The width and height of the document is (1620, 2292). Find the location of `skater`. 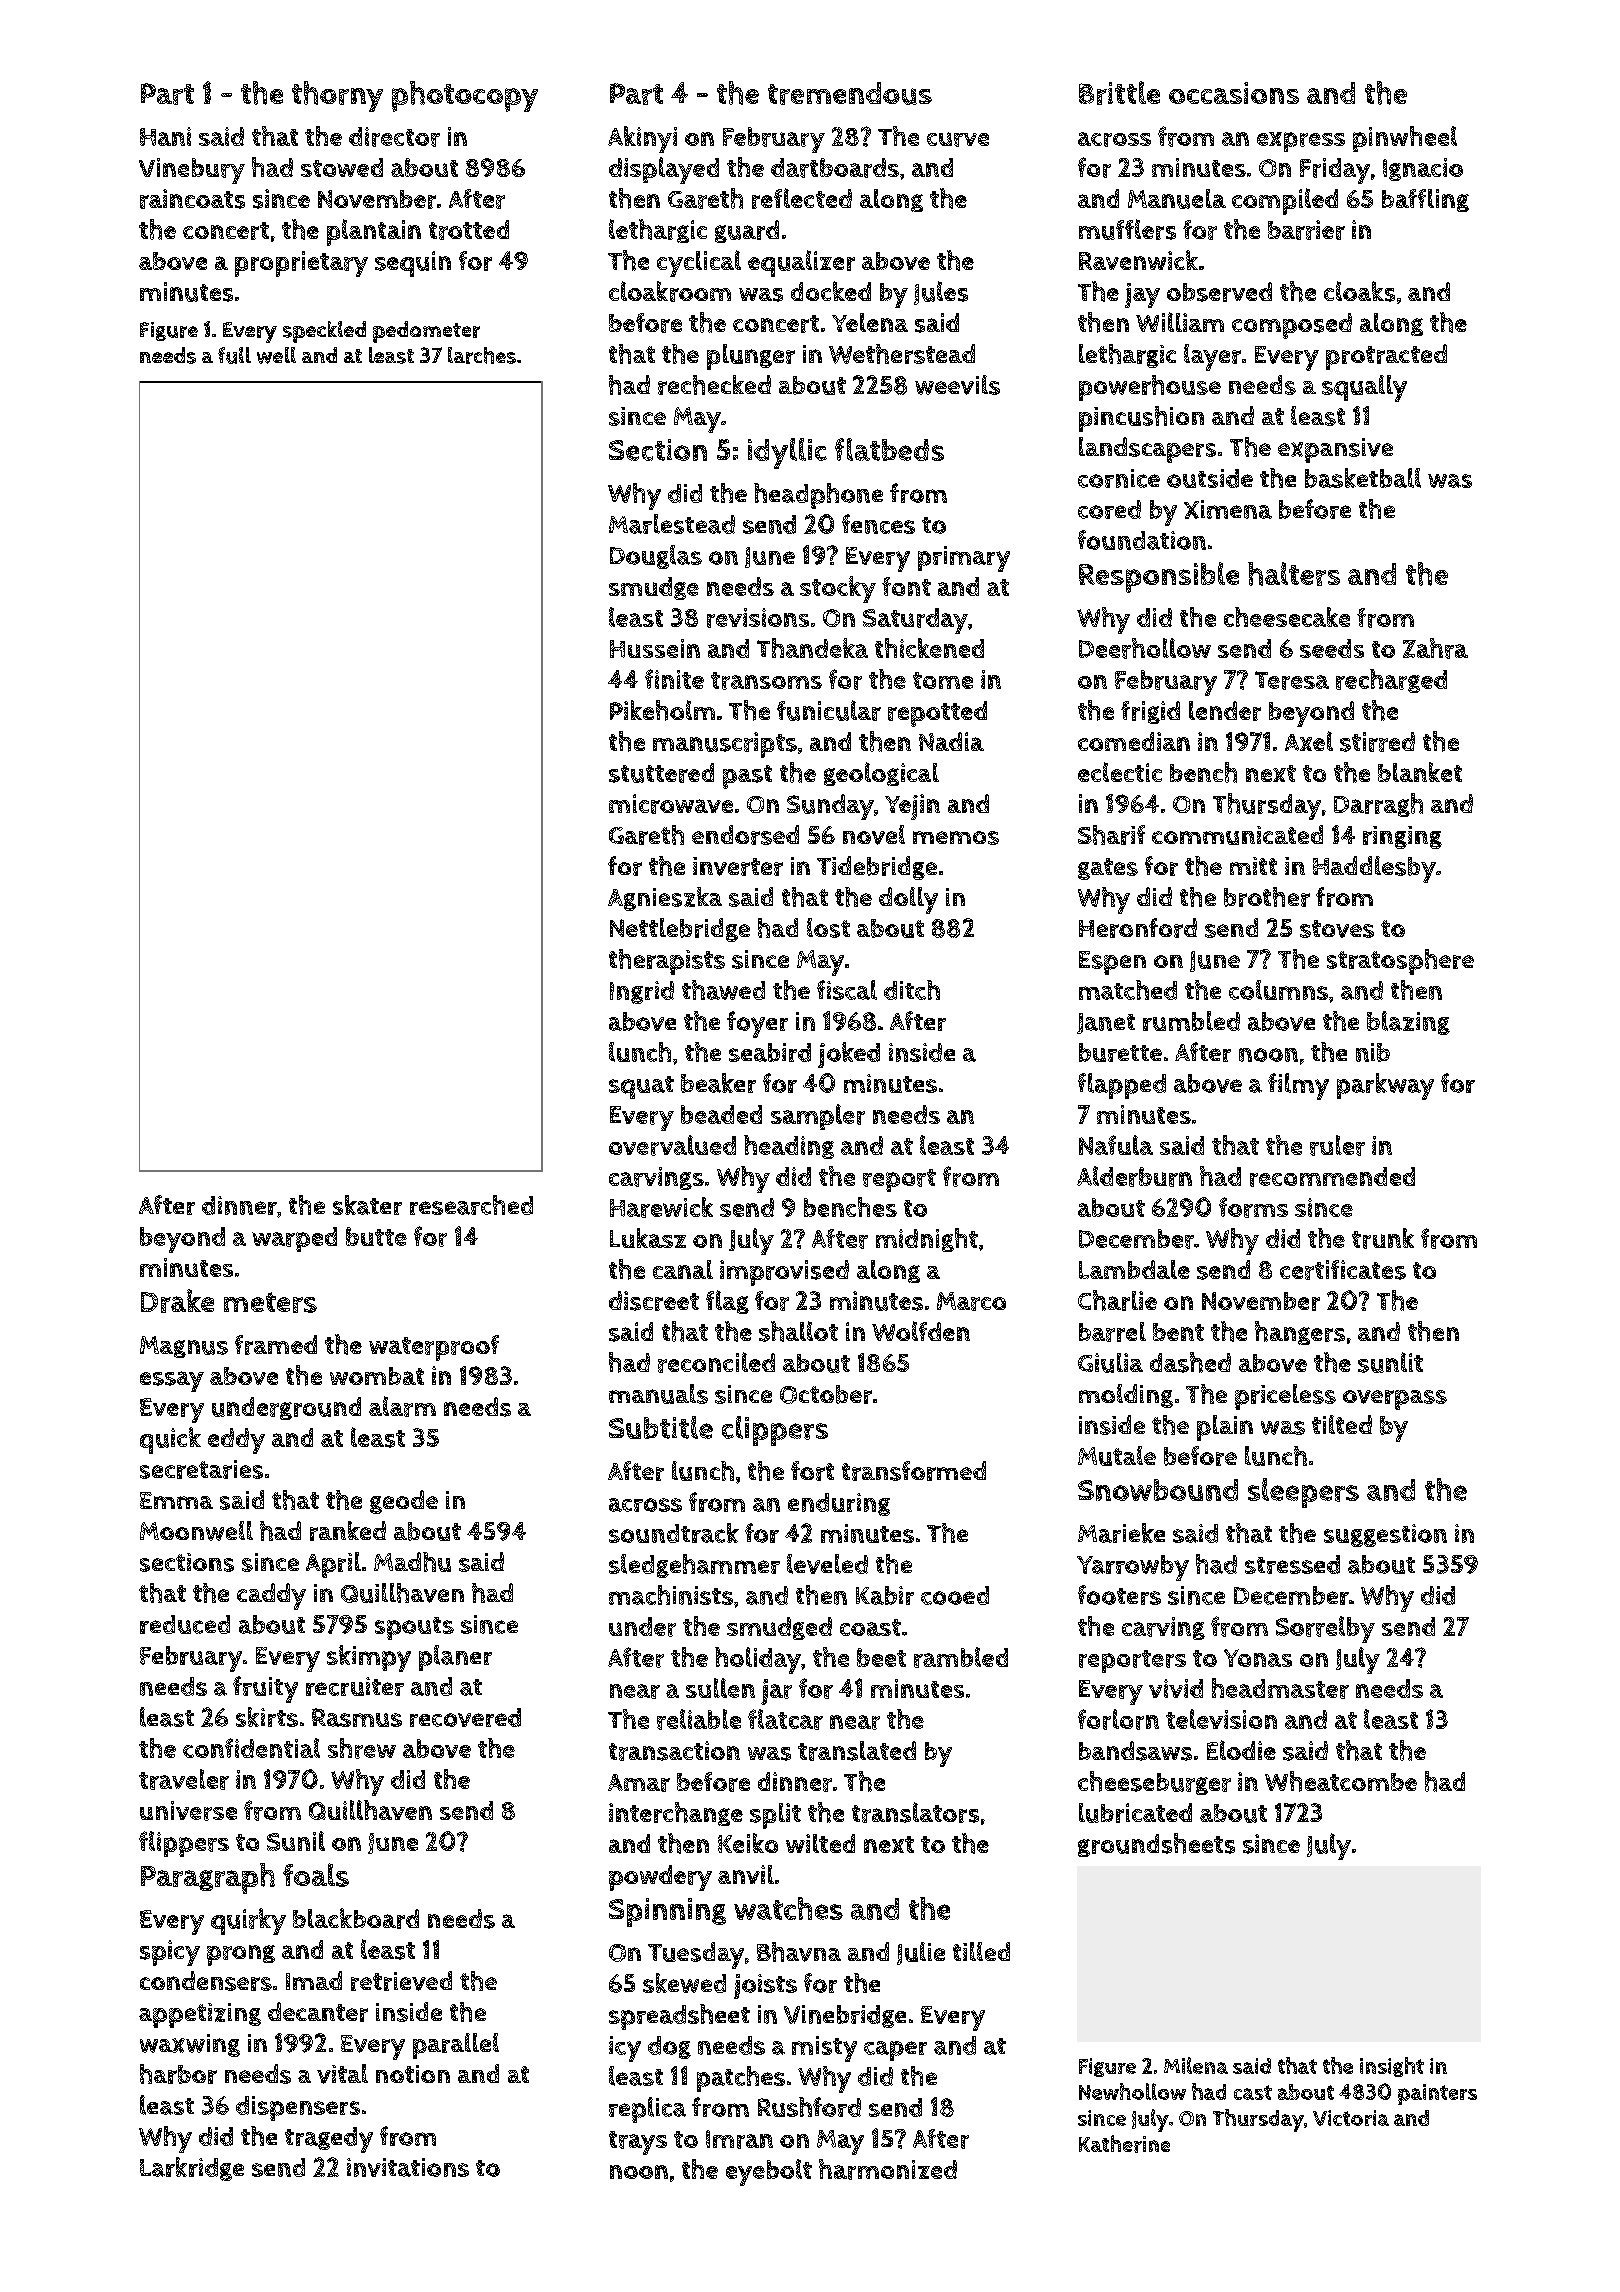

skater is located at coordinates (367, 1205).
